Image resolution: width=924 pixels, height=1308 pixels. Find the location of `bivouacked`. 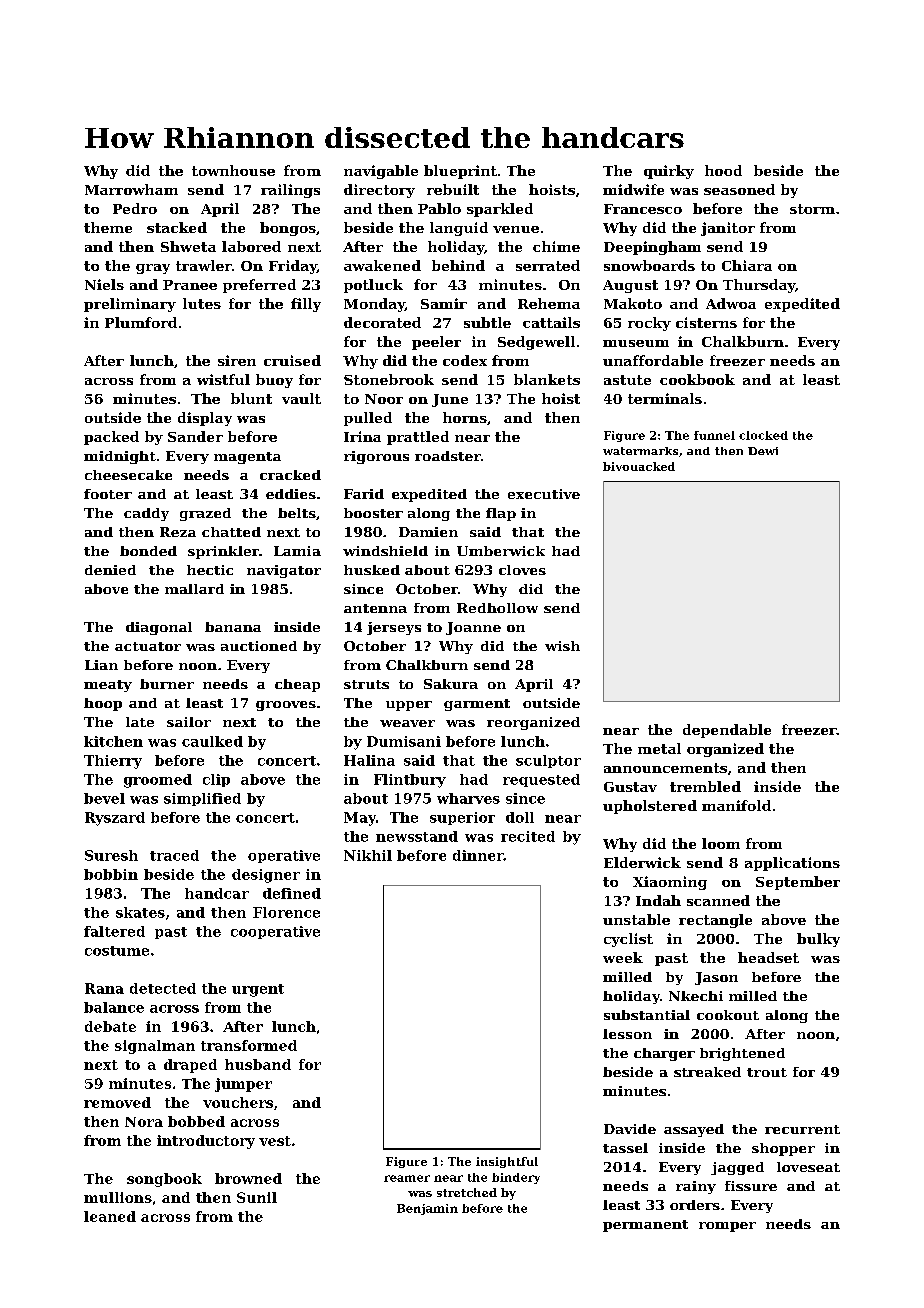

bivouacked is located at coordinates (639, 466).
